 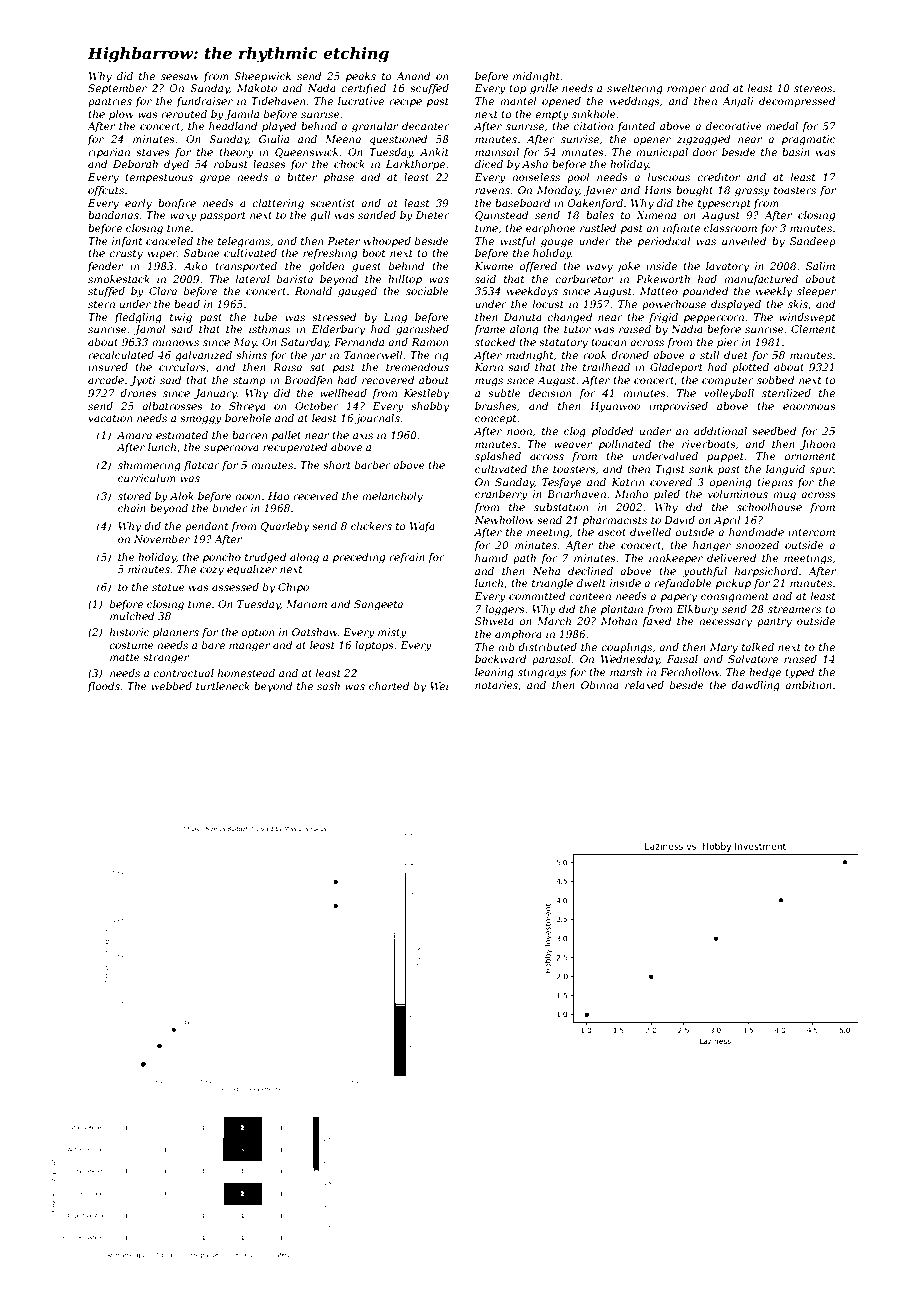 I want to click on manger, so click(x=249, y=647).
